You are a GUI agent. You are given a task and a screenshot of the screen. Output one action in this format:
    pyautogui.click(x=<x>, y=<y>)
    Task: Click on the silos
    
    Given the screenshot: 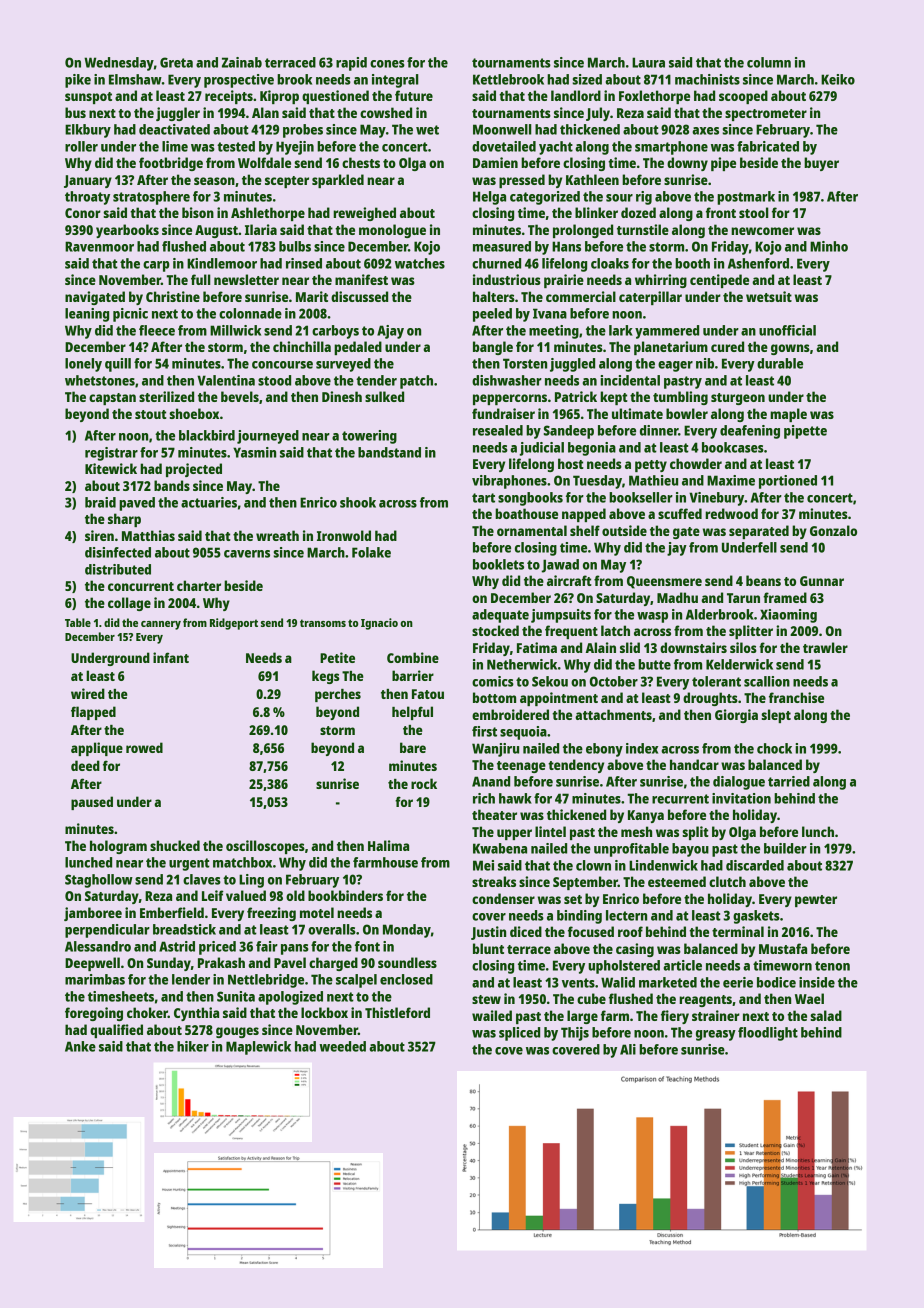 What is the action you would take?
    pyautogui.click(x=743, y=647)
